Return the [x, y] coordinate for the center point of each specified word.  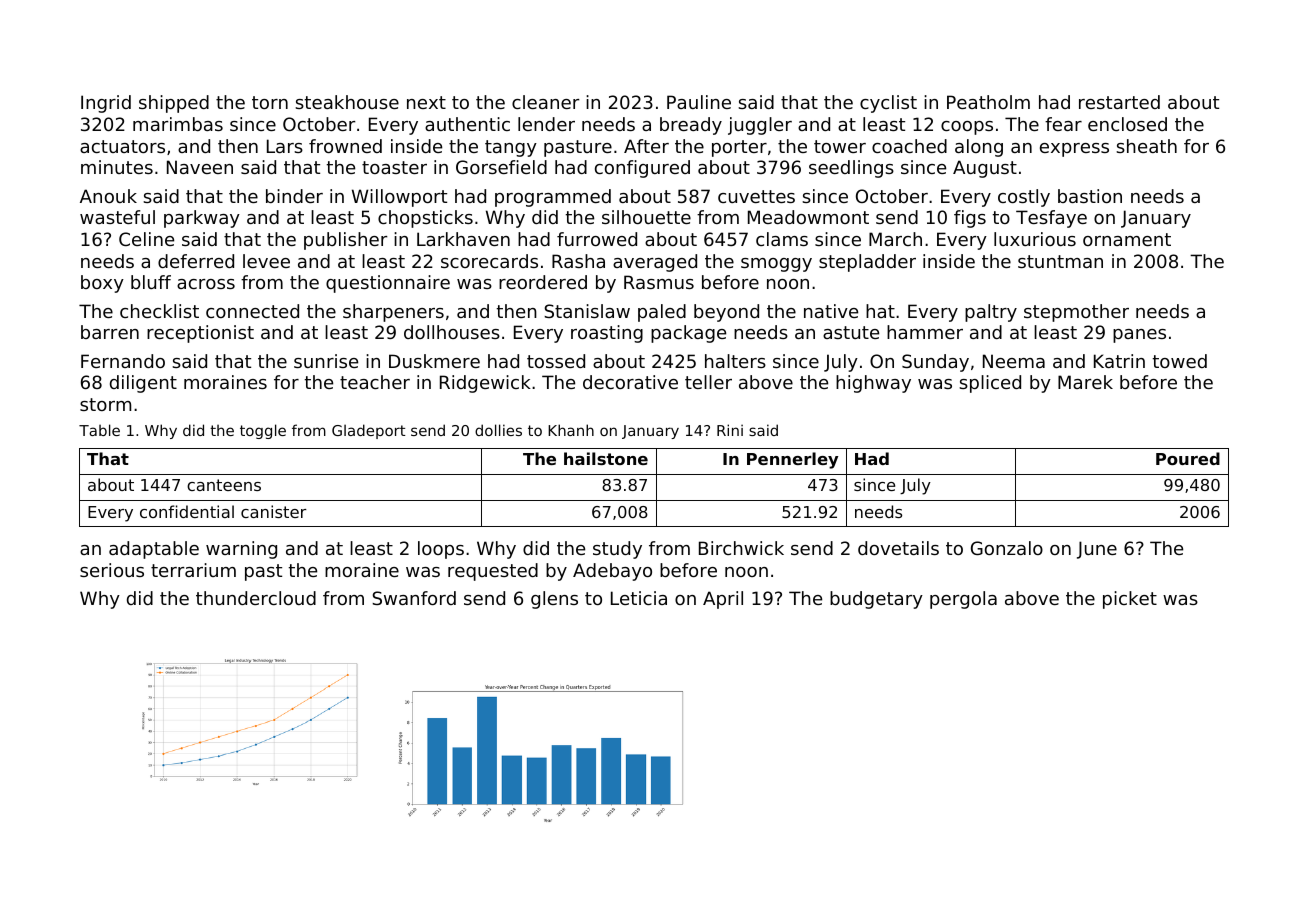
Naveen [200, 167]
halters [735, 361]
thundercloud [256, 598]
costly [1024, 198]
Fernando [123, 361]
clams [782, 239]
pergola [963, 600]
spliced [990, 384]
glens [554, 600]
